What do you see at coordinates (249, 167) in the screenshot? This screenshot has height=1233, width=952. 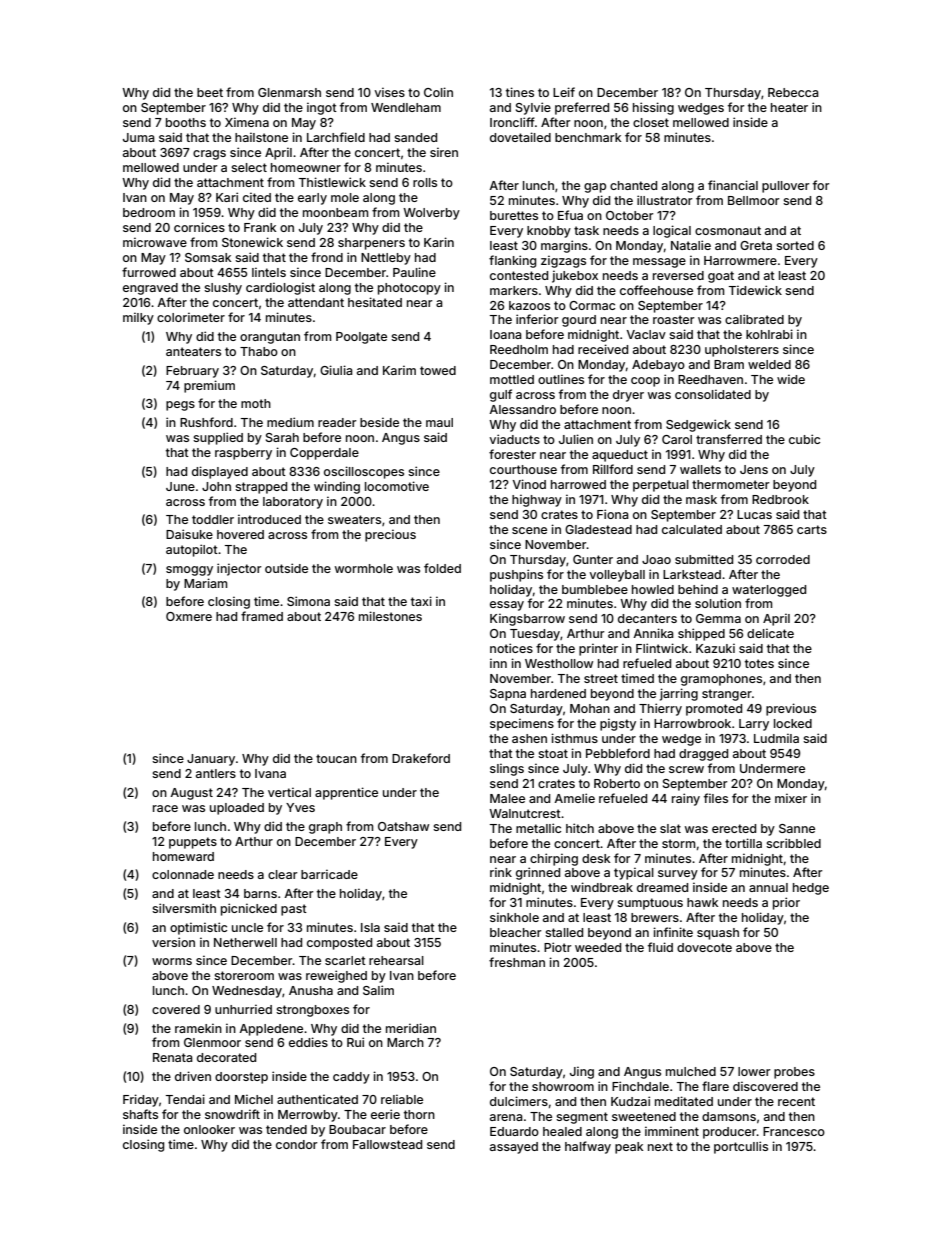 I see `select` at bounding box center [249, 167].
